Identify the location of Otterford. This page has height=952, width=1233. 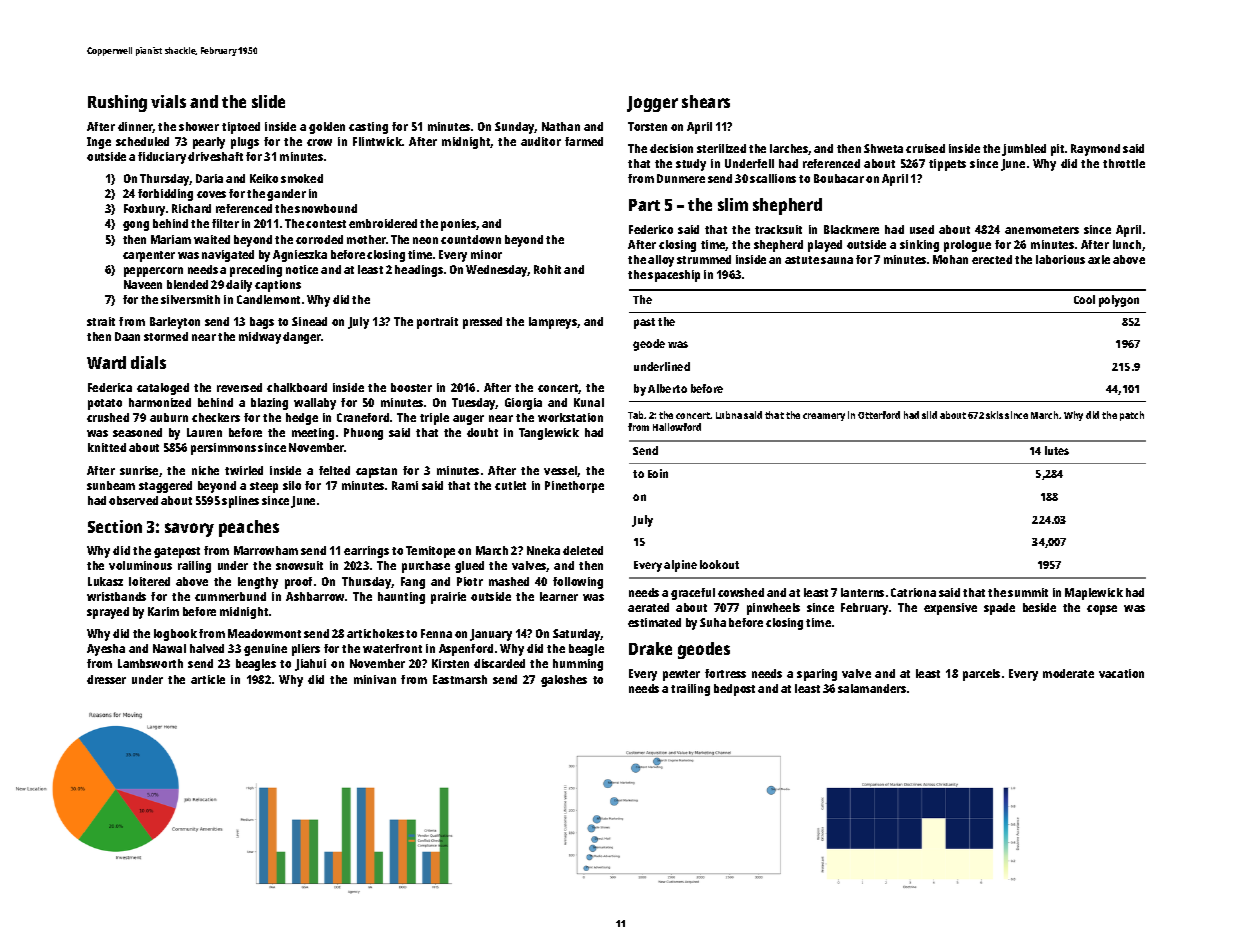
(879, 415).
